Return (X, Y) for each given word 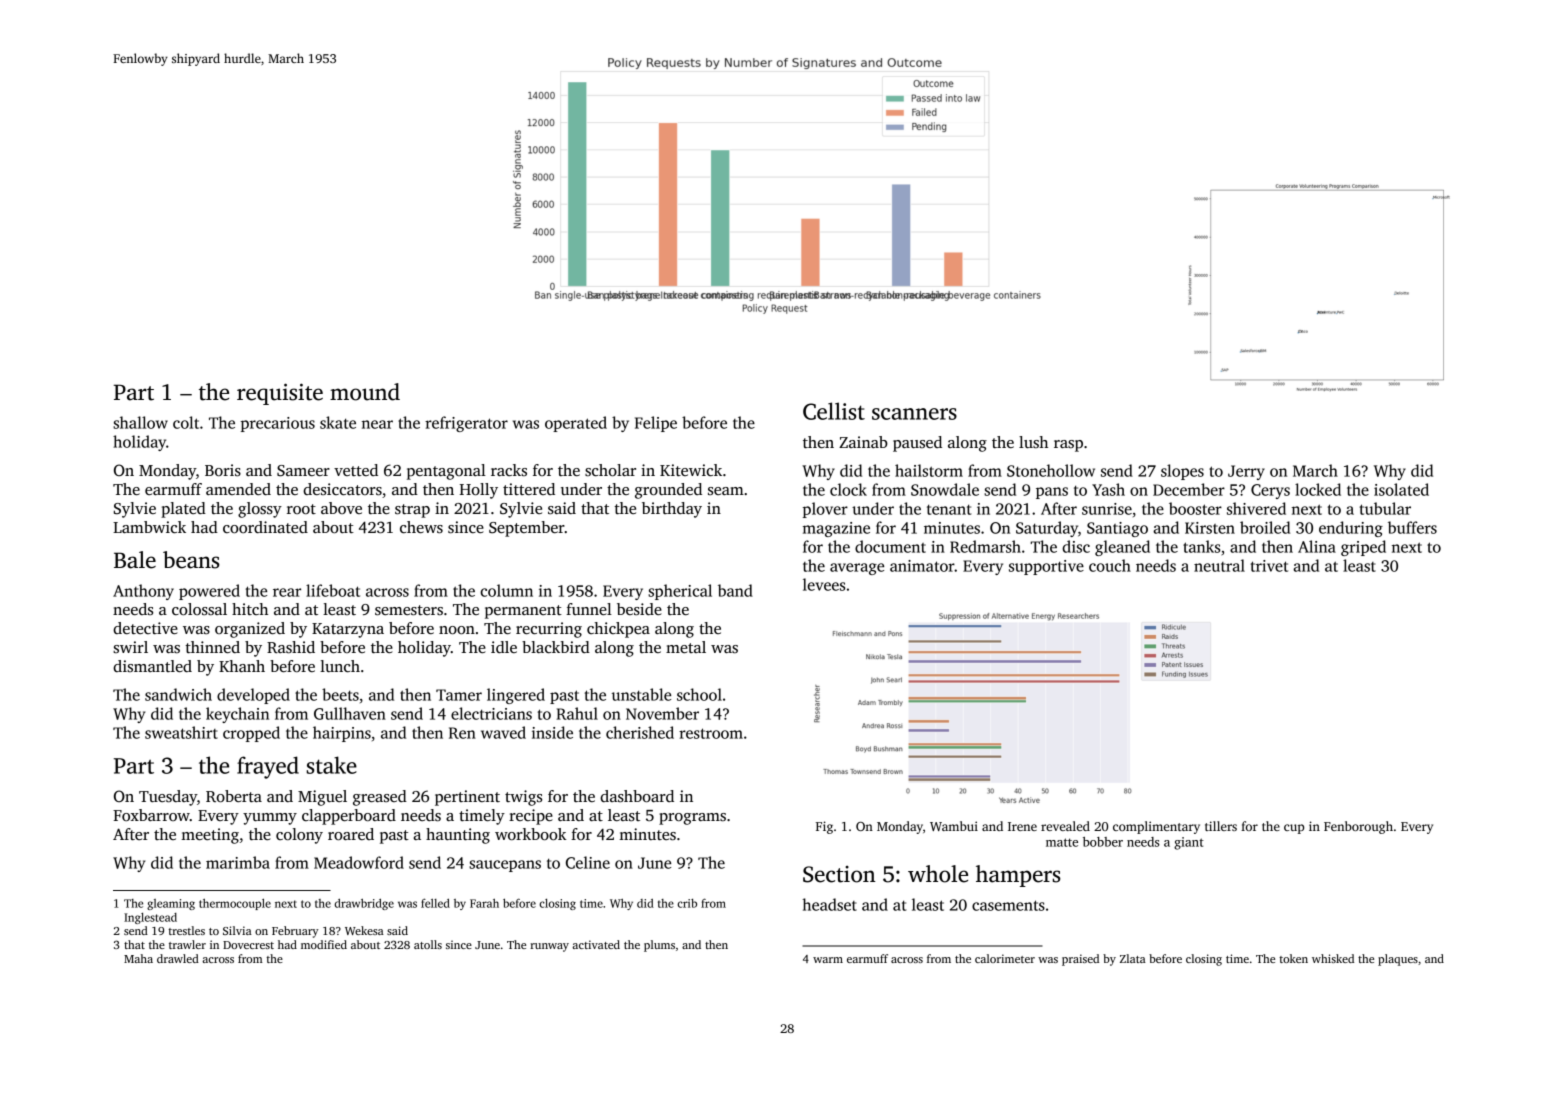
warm (828, 960)
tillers (1221, 826)
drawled (178, 958)
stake (332, 765)
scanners (914, 414)
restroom (711, 733)
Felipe (656, 424)
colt (186, 422)
